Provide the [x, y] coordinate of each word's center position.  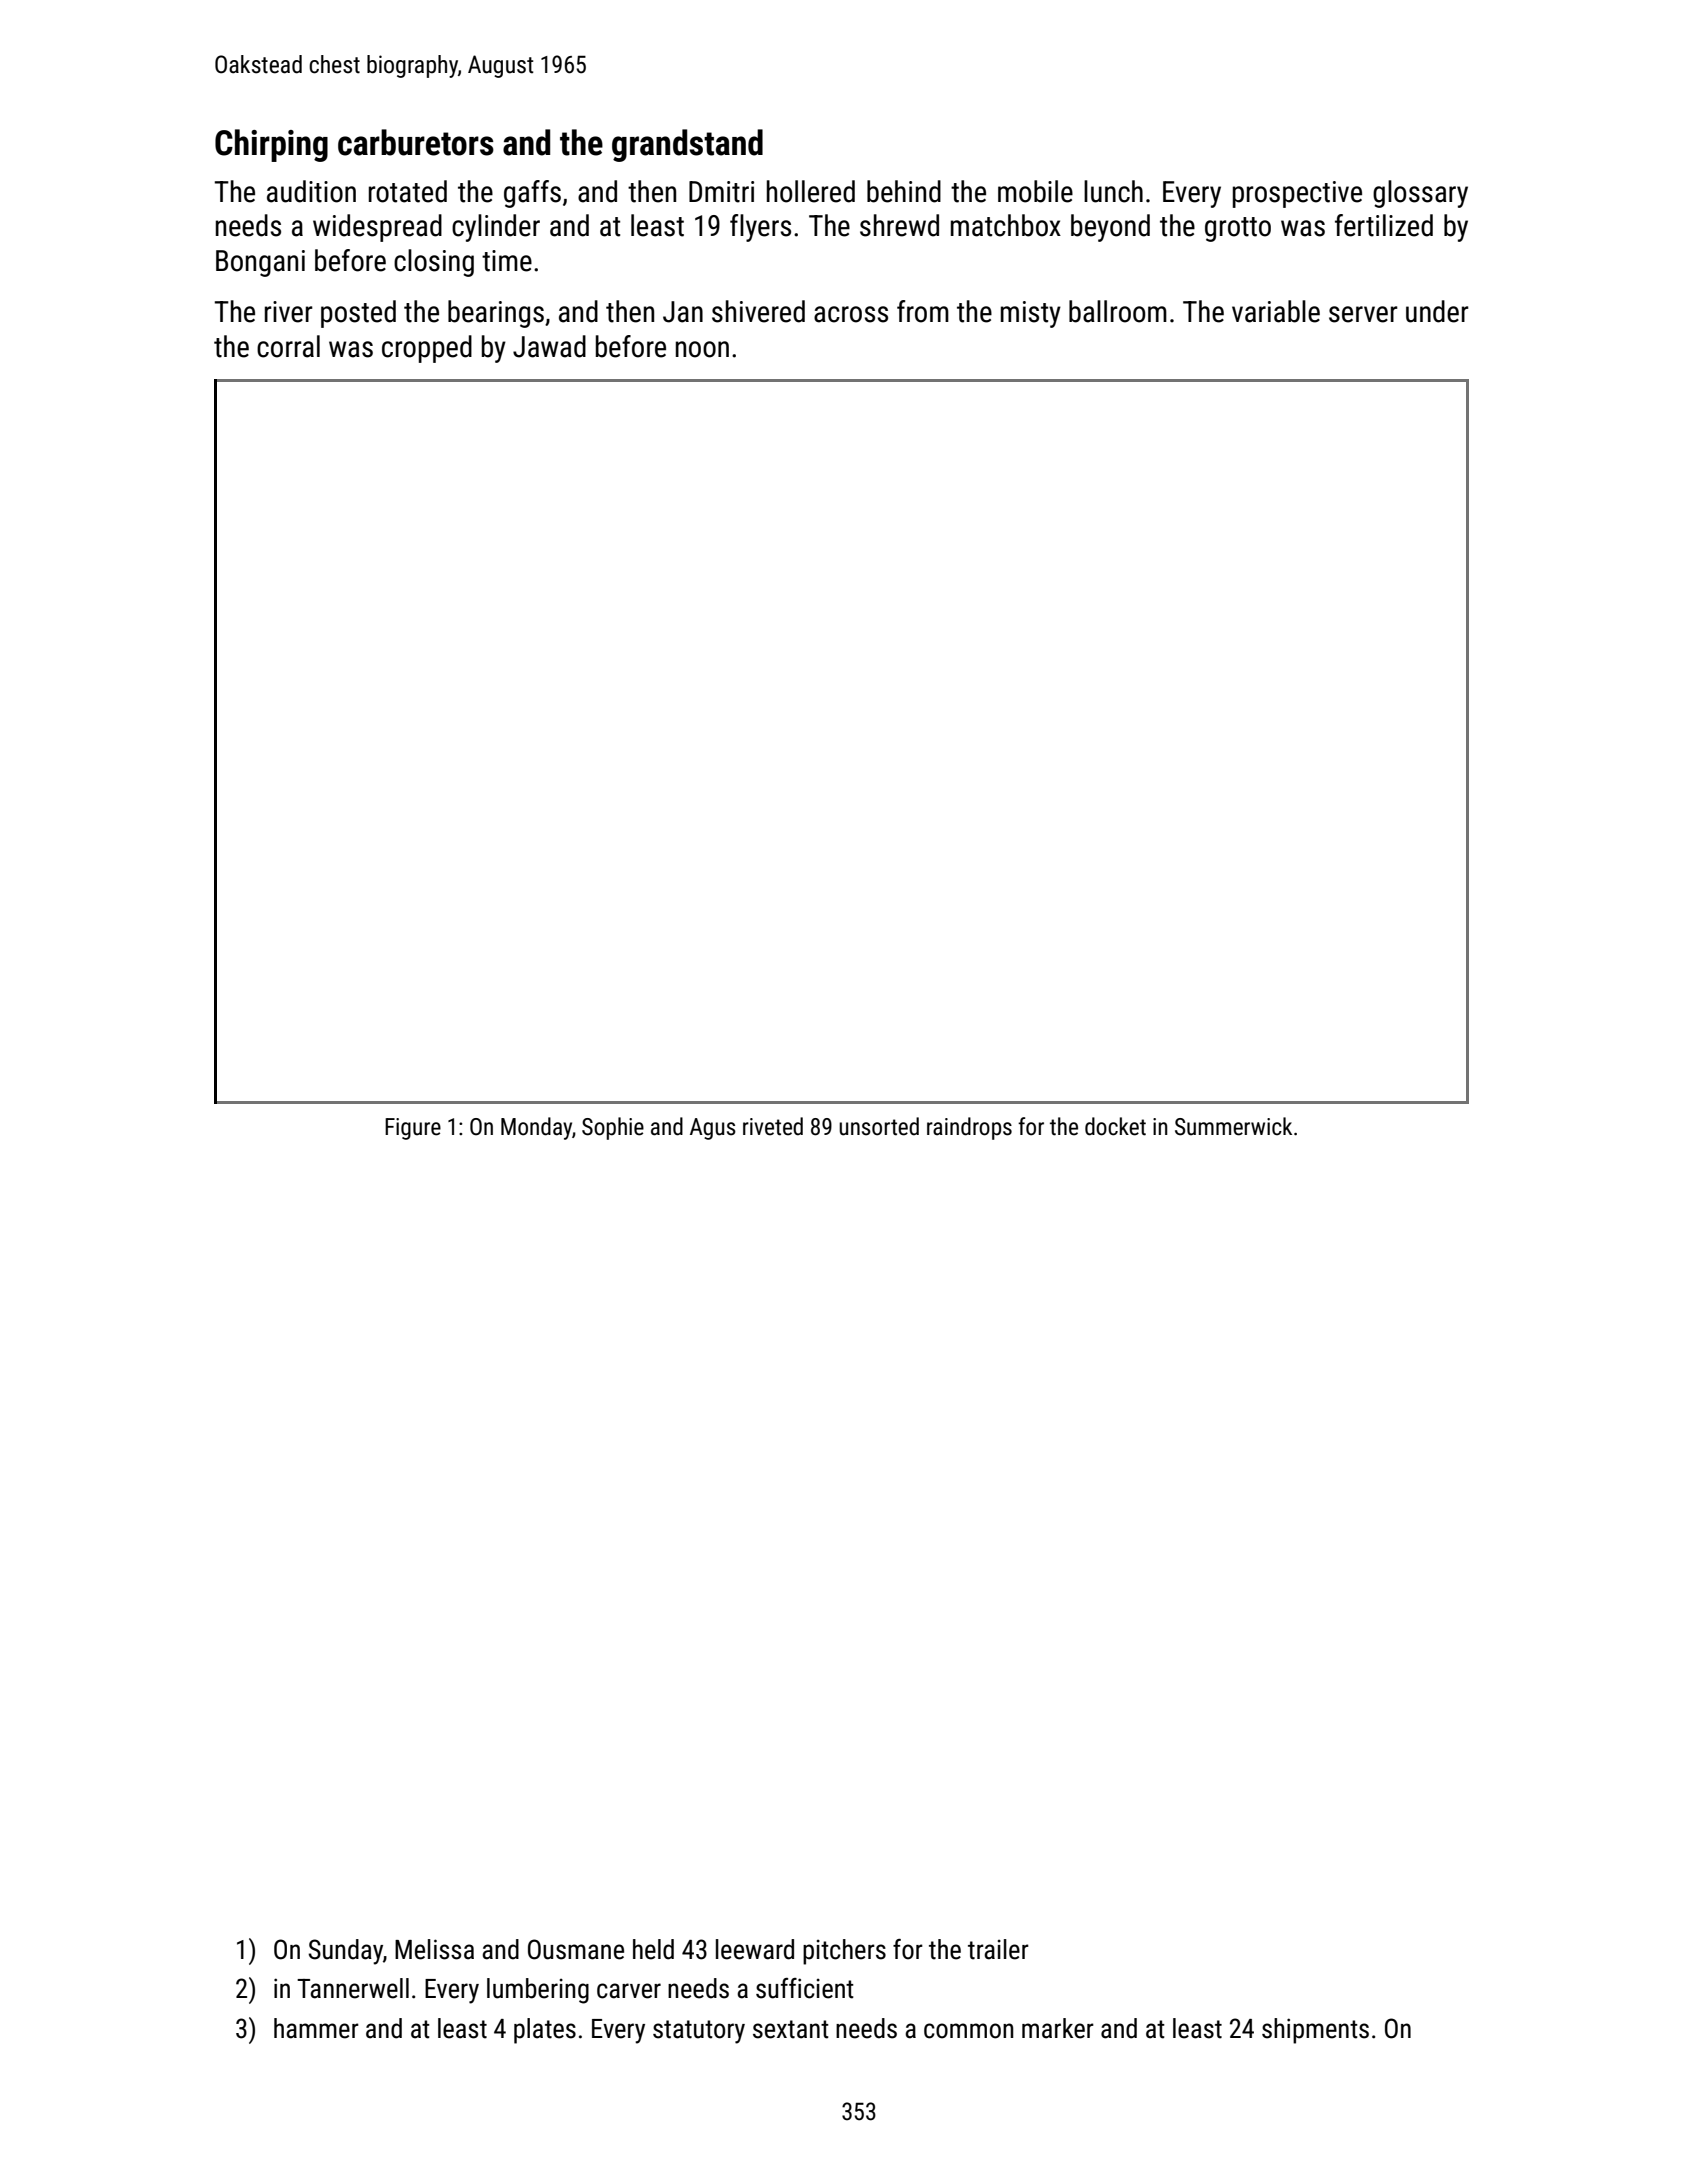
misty [1031, 314]
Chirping [271, 145]
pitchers [844, 1952]
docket [1115, 1126]
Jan [683, 312]
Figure [413, 1129]
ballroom [1118, 311]
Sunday [345, 1952]
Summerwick [1233, 1126]
